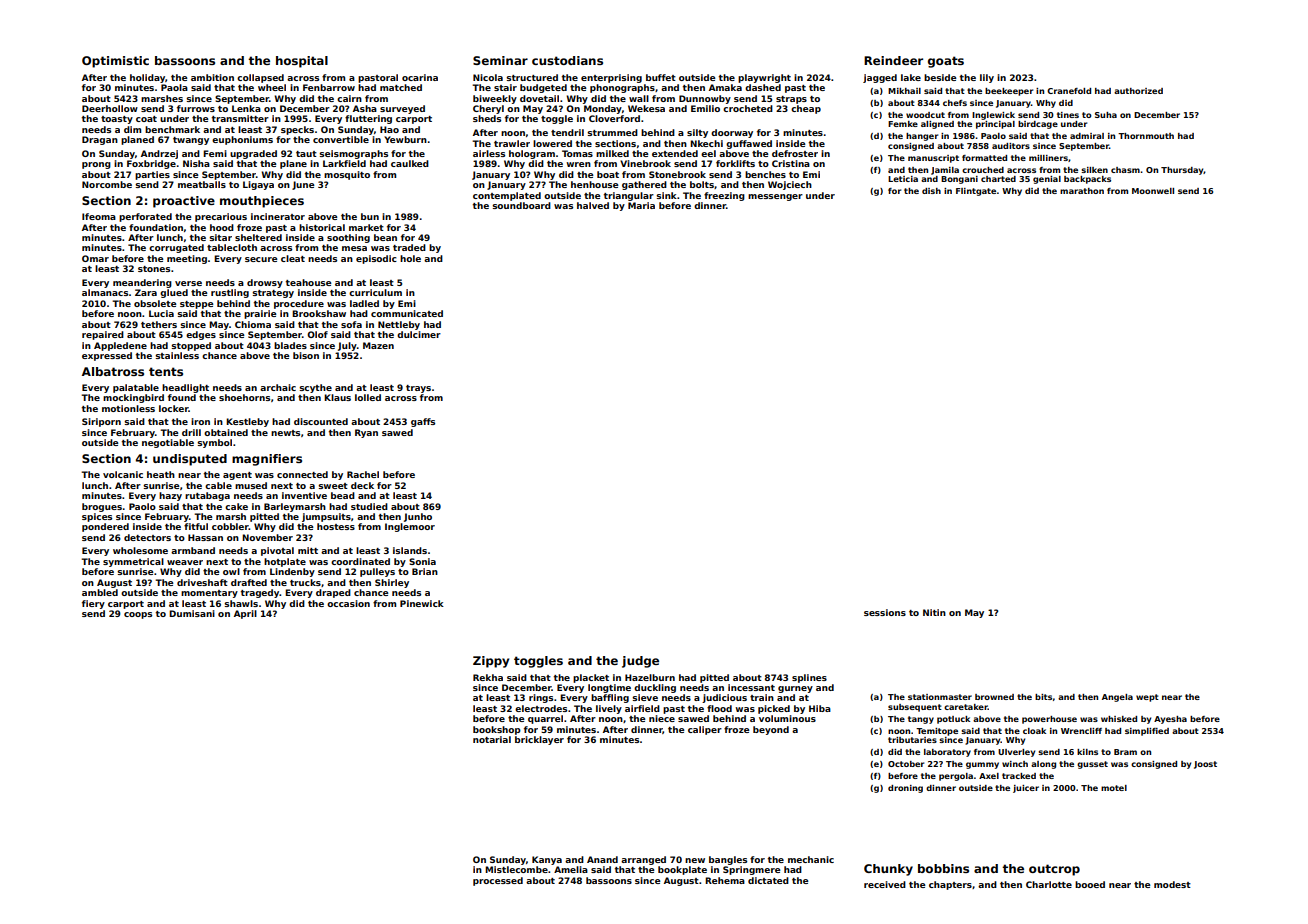 This image has width=1308, height=924. Describe the element at coordinates (641, 205) in the image. I see `Maria` at that location.
